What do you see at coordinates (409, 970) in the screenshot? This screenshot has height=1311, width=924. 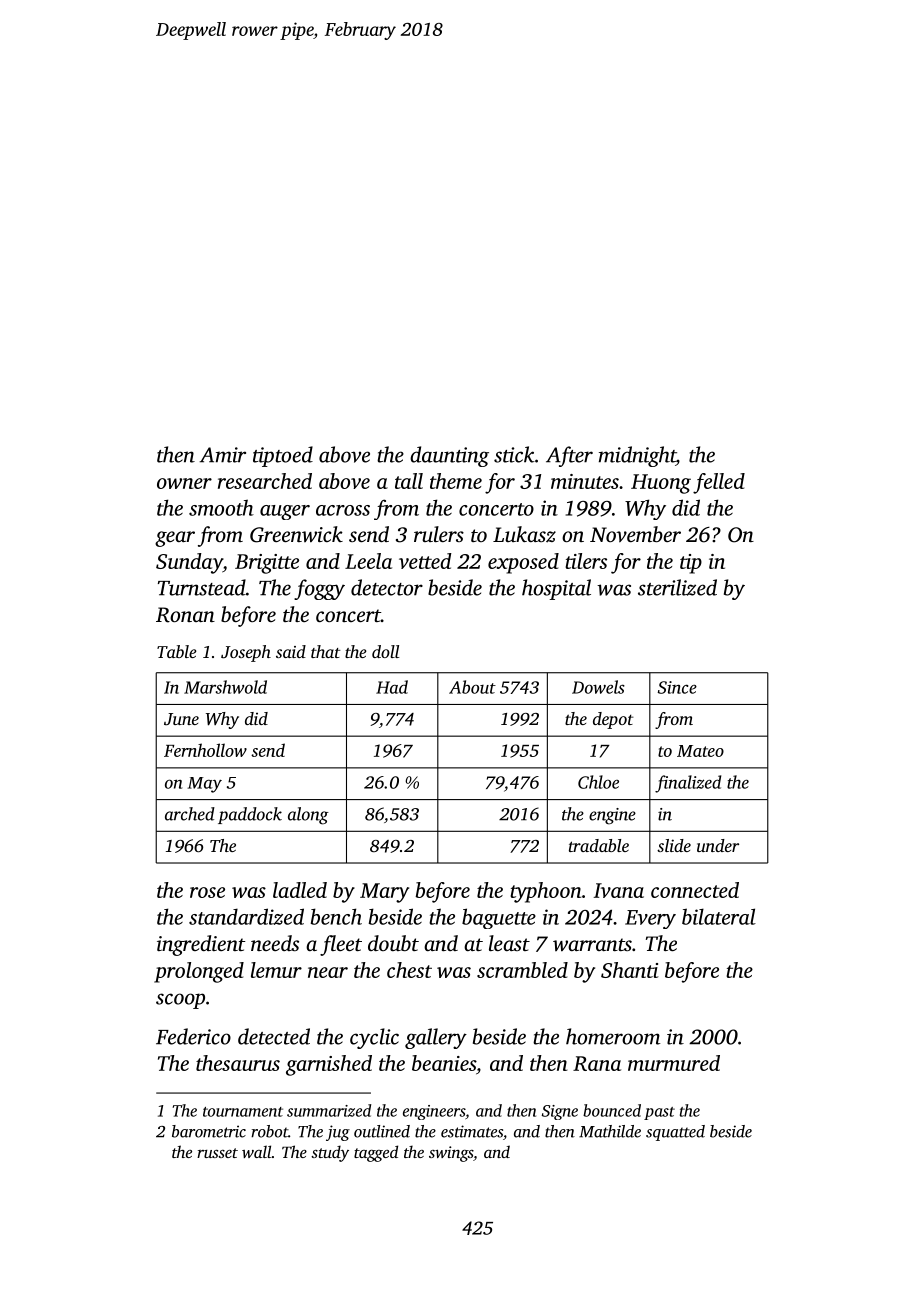 I see `chest` at bounding box center [409, 970].
